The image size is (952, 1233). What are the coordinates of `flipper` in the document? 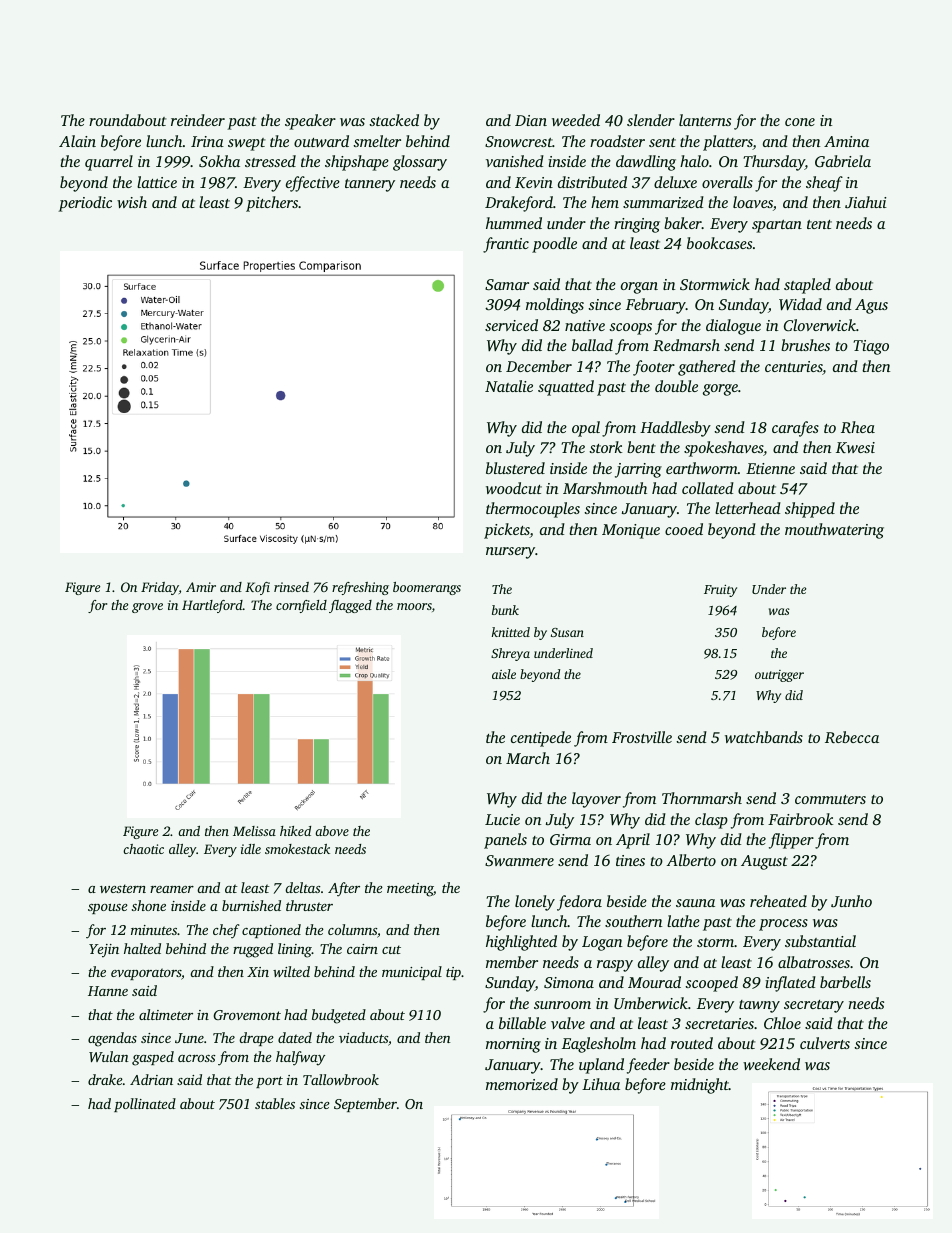 It's located at (791, 841).
